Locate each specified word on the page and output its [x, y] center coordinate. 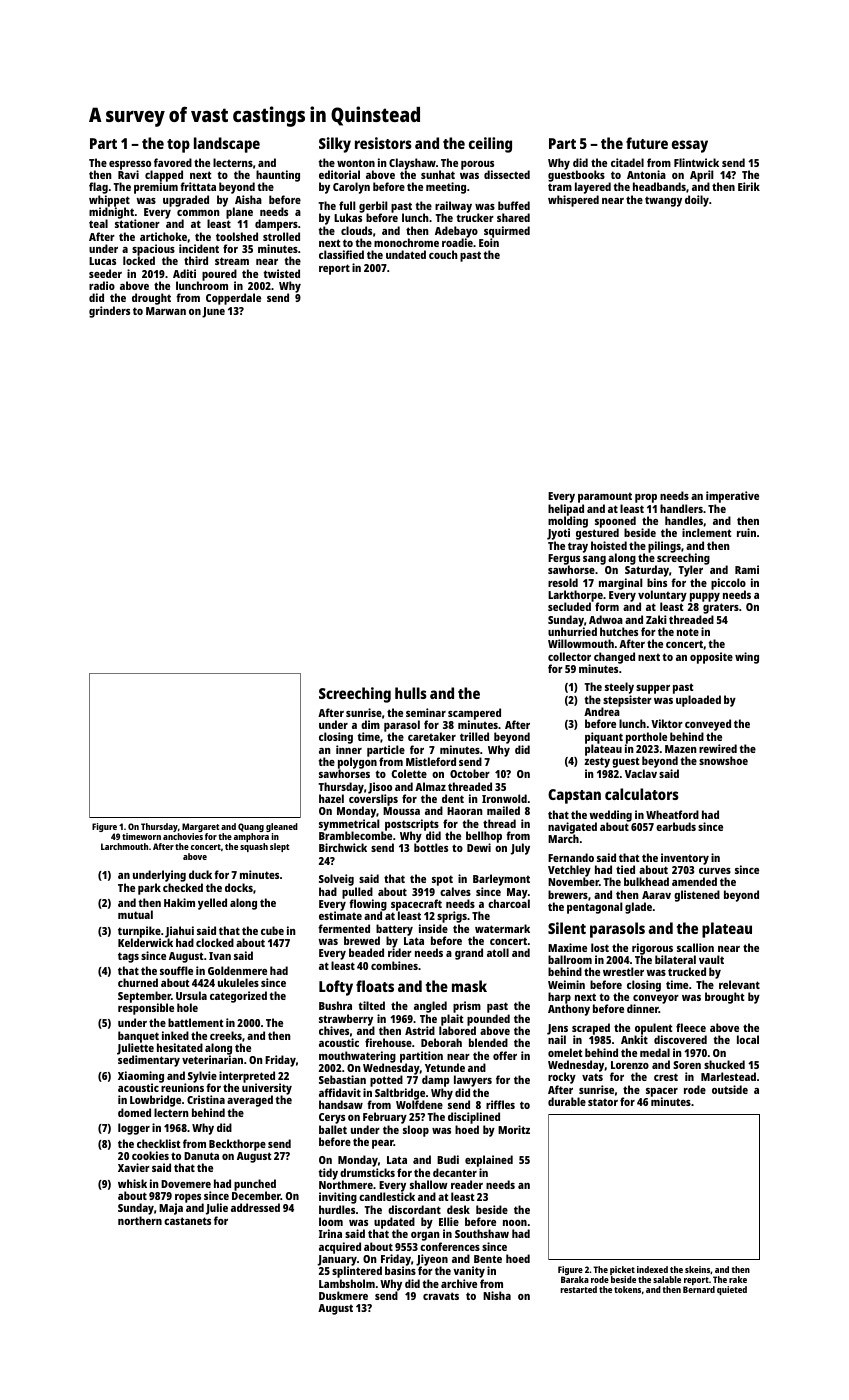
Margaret [200, 827]
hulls [411, 693]
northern [140, 1220]
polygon [357, 763]
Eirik [749, 186]
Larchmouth [124, 846]
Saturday [647, 571]
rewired [718, 748]
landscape [227, 145]
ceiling [490, 145]
